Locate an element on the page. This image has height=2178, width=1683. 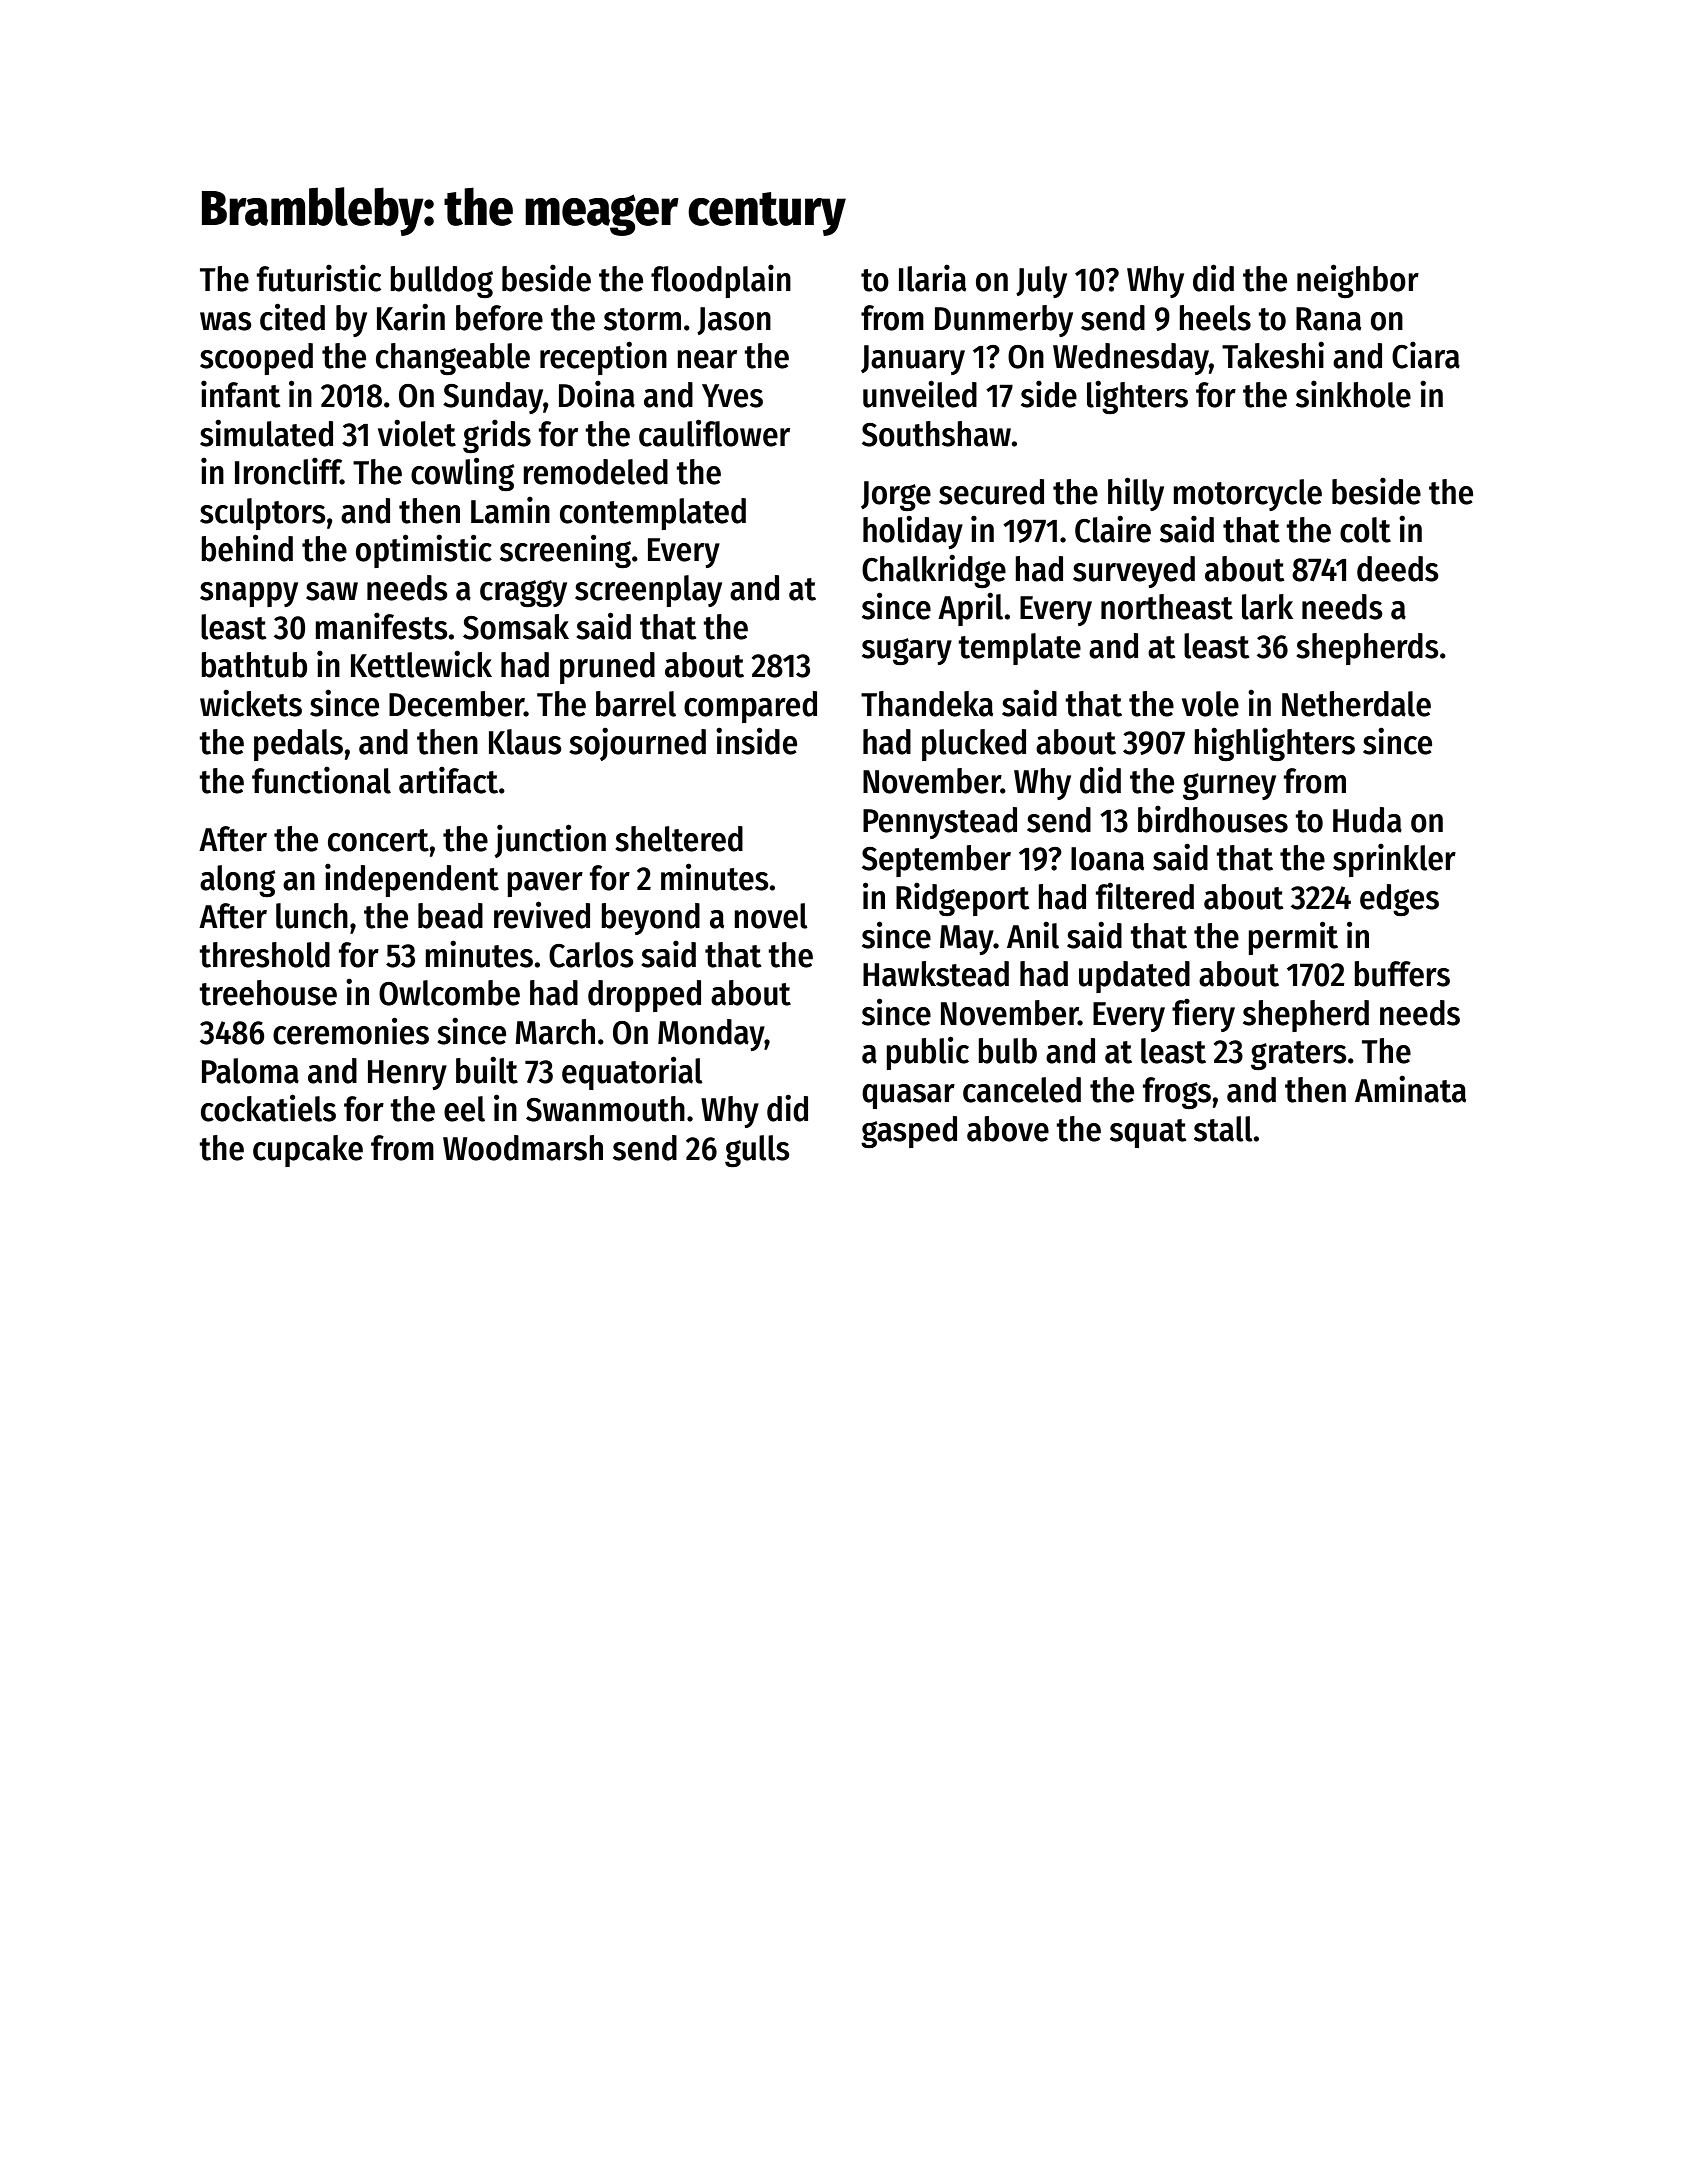
squat is located at coordinates (1148, 1133).
